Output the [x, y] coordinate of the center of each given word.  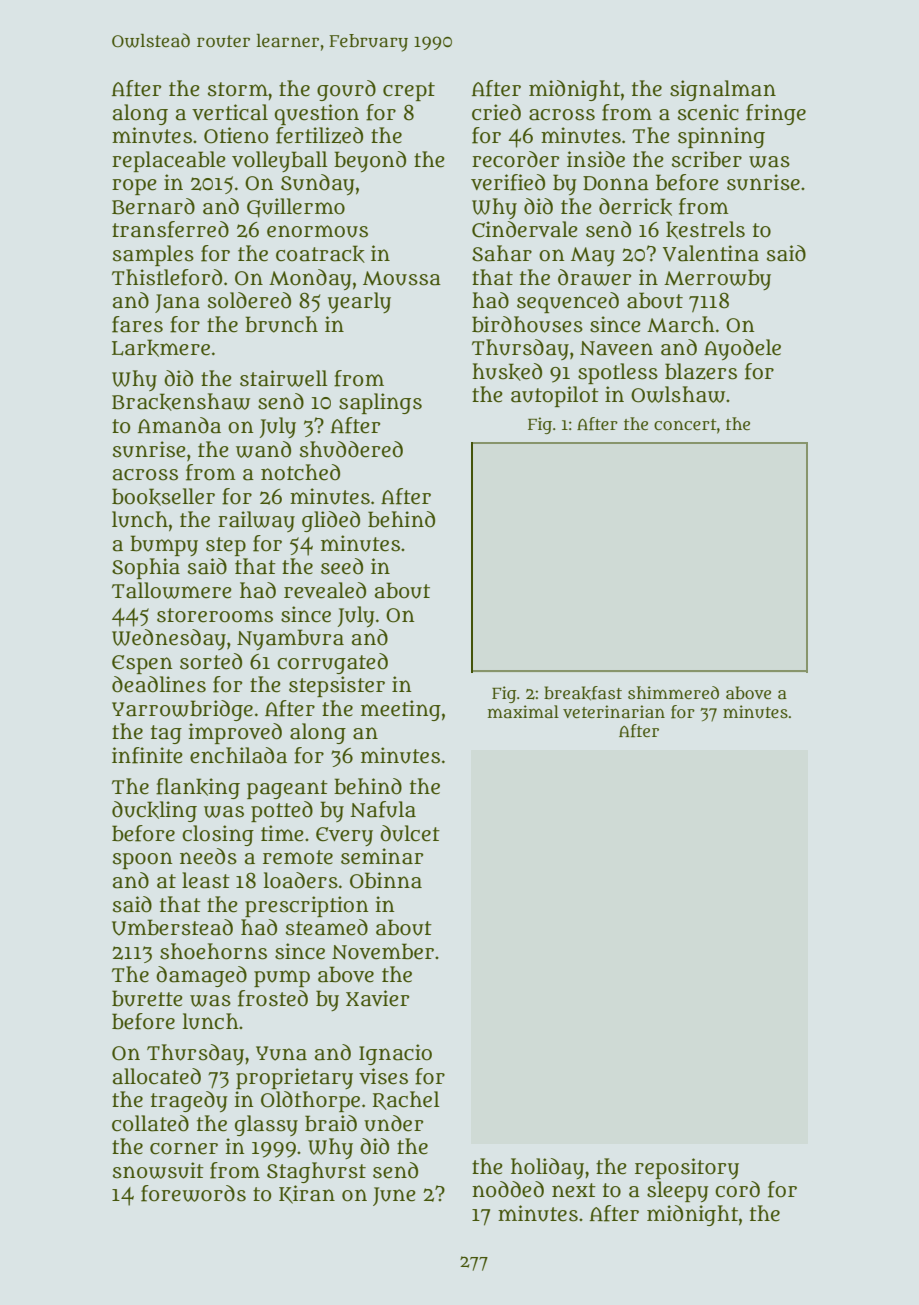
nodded [508, 1189]
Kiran [307, 1194]
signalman [723, 90]
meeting [401, 710]
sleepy [678, 1191]
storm [238, 89]
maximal [523, 711]
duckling [154, 811]
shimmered [673, 692]
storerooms [215, 615]
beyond [370, 161]
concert [685, 424]
